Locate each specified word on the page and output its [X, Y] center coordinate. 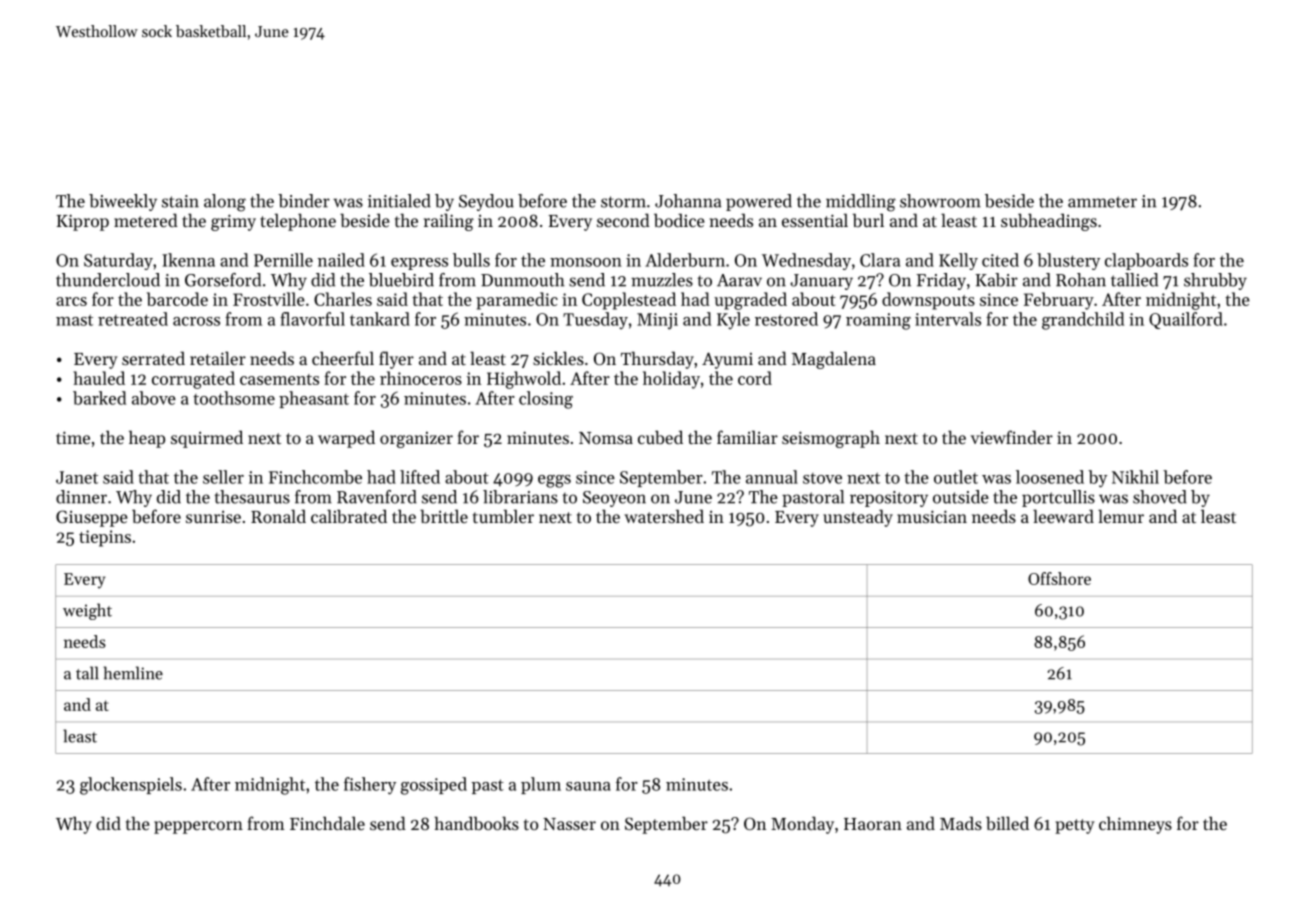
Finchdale [327, 823]
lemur [1121, 516]
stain [180, 201]
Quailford [1186, 320]
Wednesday [806, 261]
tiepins [105, 538]
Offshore [1059, 578]
